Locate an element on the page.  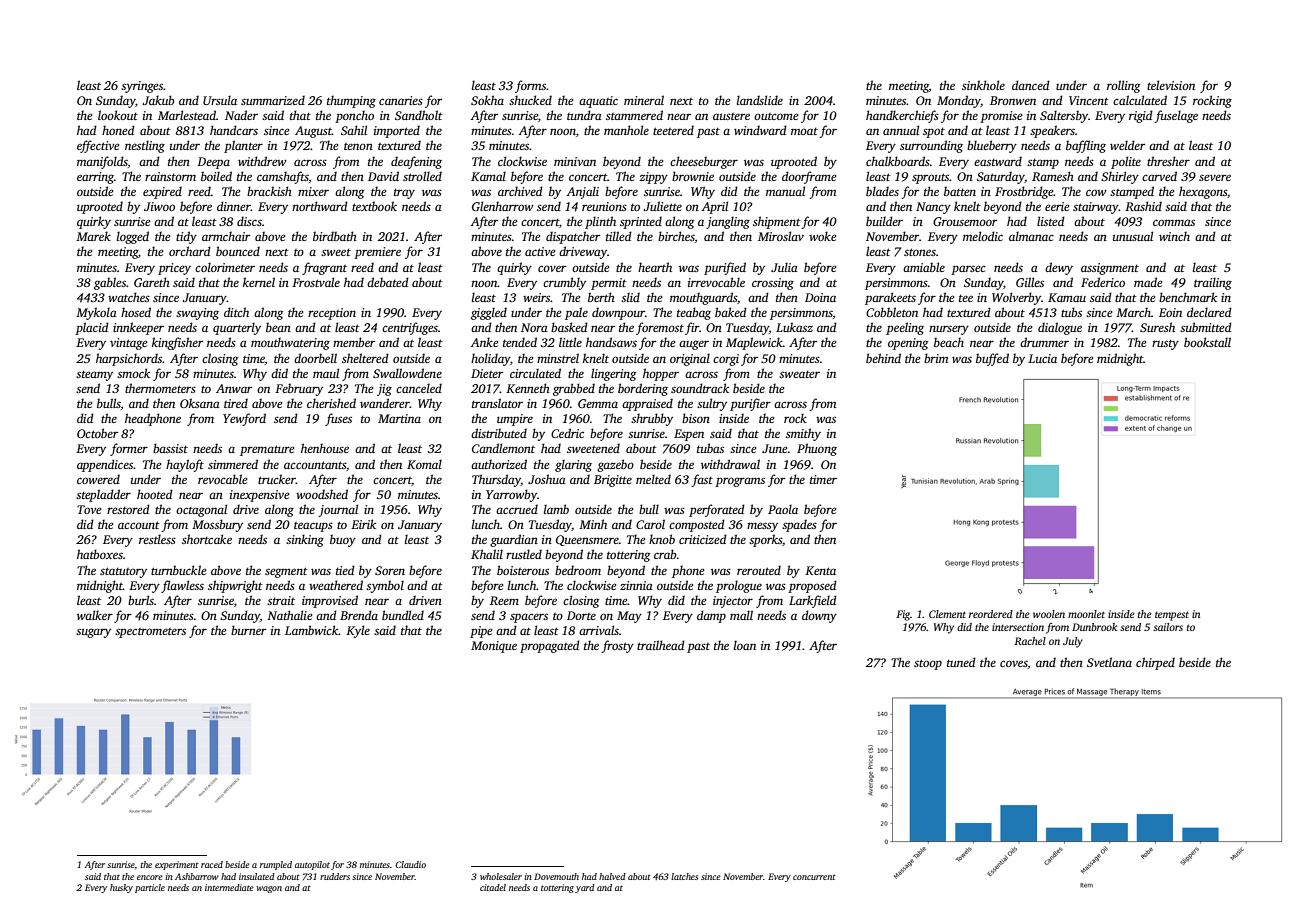
rumpled is located at coordinates (276, 865).
